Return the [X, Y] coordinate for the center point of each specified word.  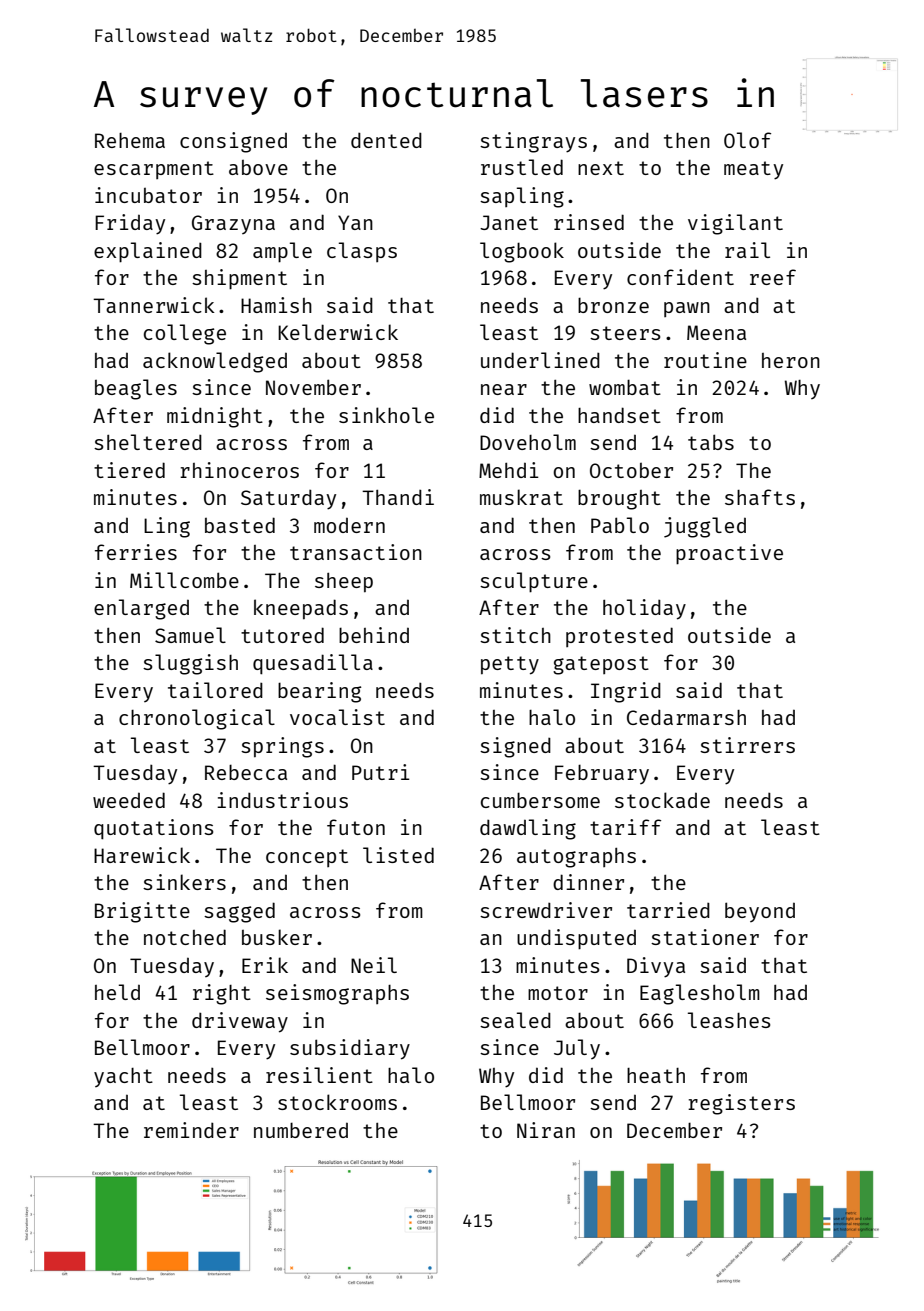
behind [374, 635]
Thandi [398, 497]
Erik [265, 965]
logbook [522, 252]
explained [148, 252]
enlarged [141, 609]
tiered [129, 470]
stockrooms [337, 1102]
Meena [716, 332]
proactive [729, 554]
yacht [123, 1077]
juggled [705, 527]
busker [277, 937]
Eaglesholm [700, 994]
